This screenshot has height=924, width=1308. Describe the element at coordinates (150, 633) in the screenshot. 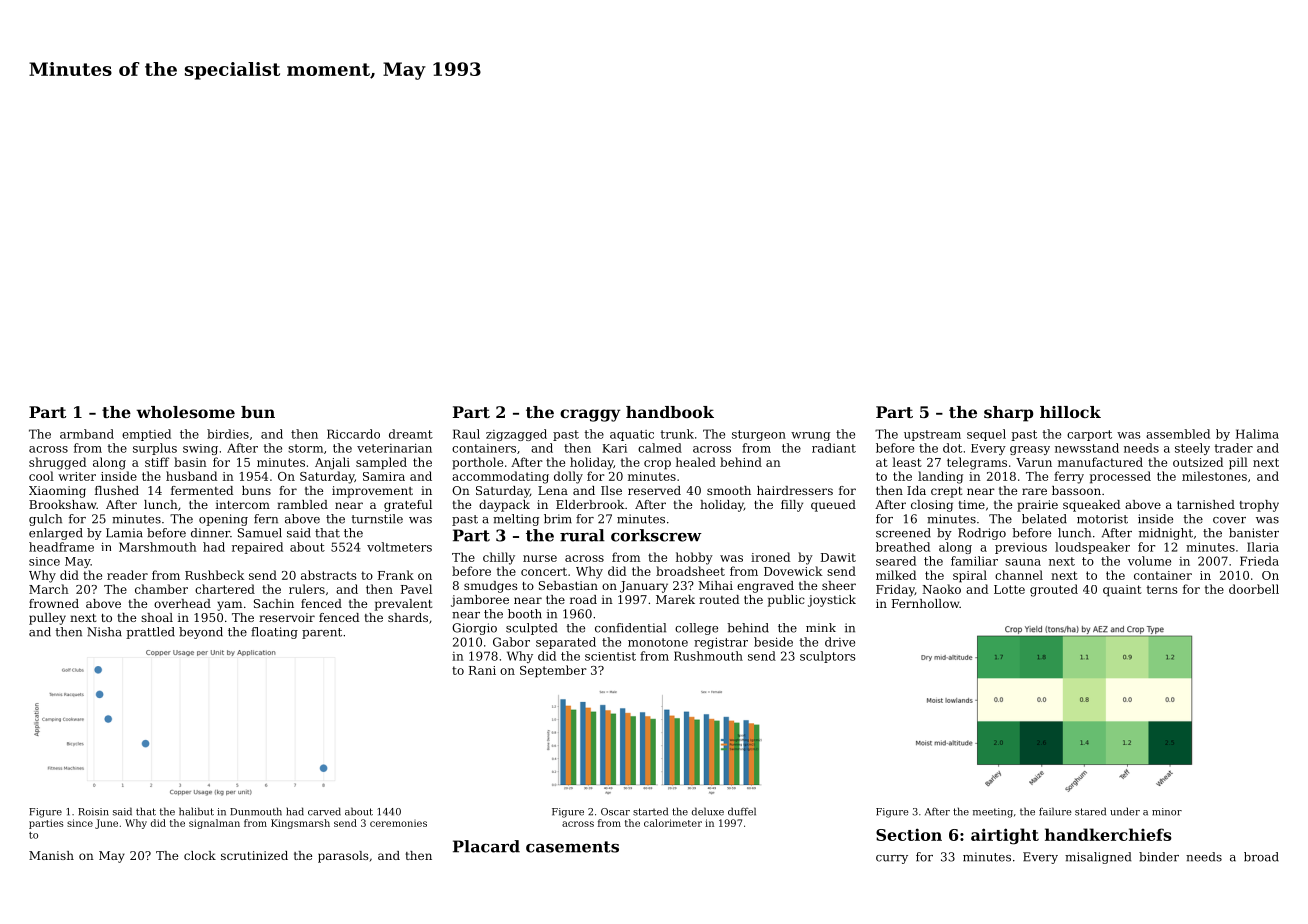

I see `prattled` at that location.
